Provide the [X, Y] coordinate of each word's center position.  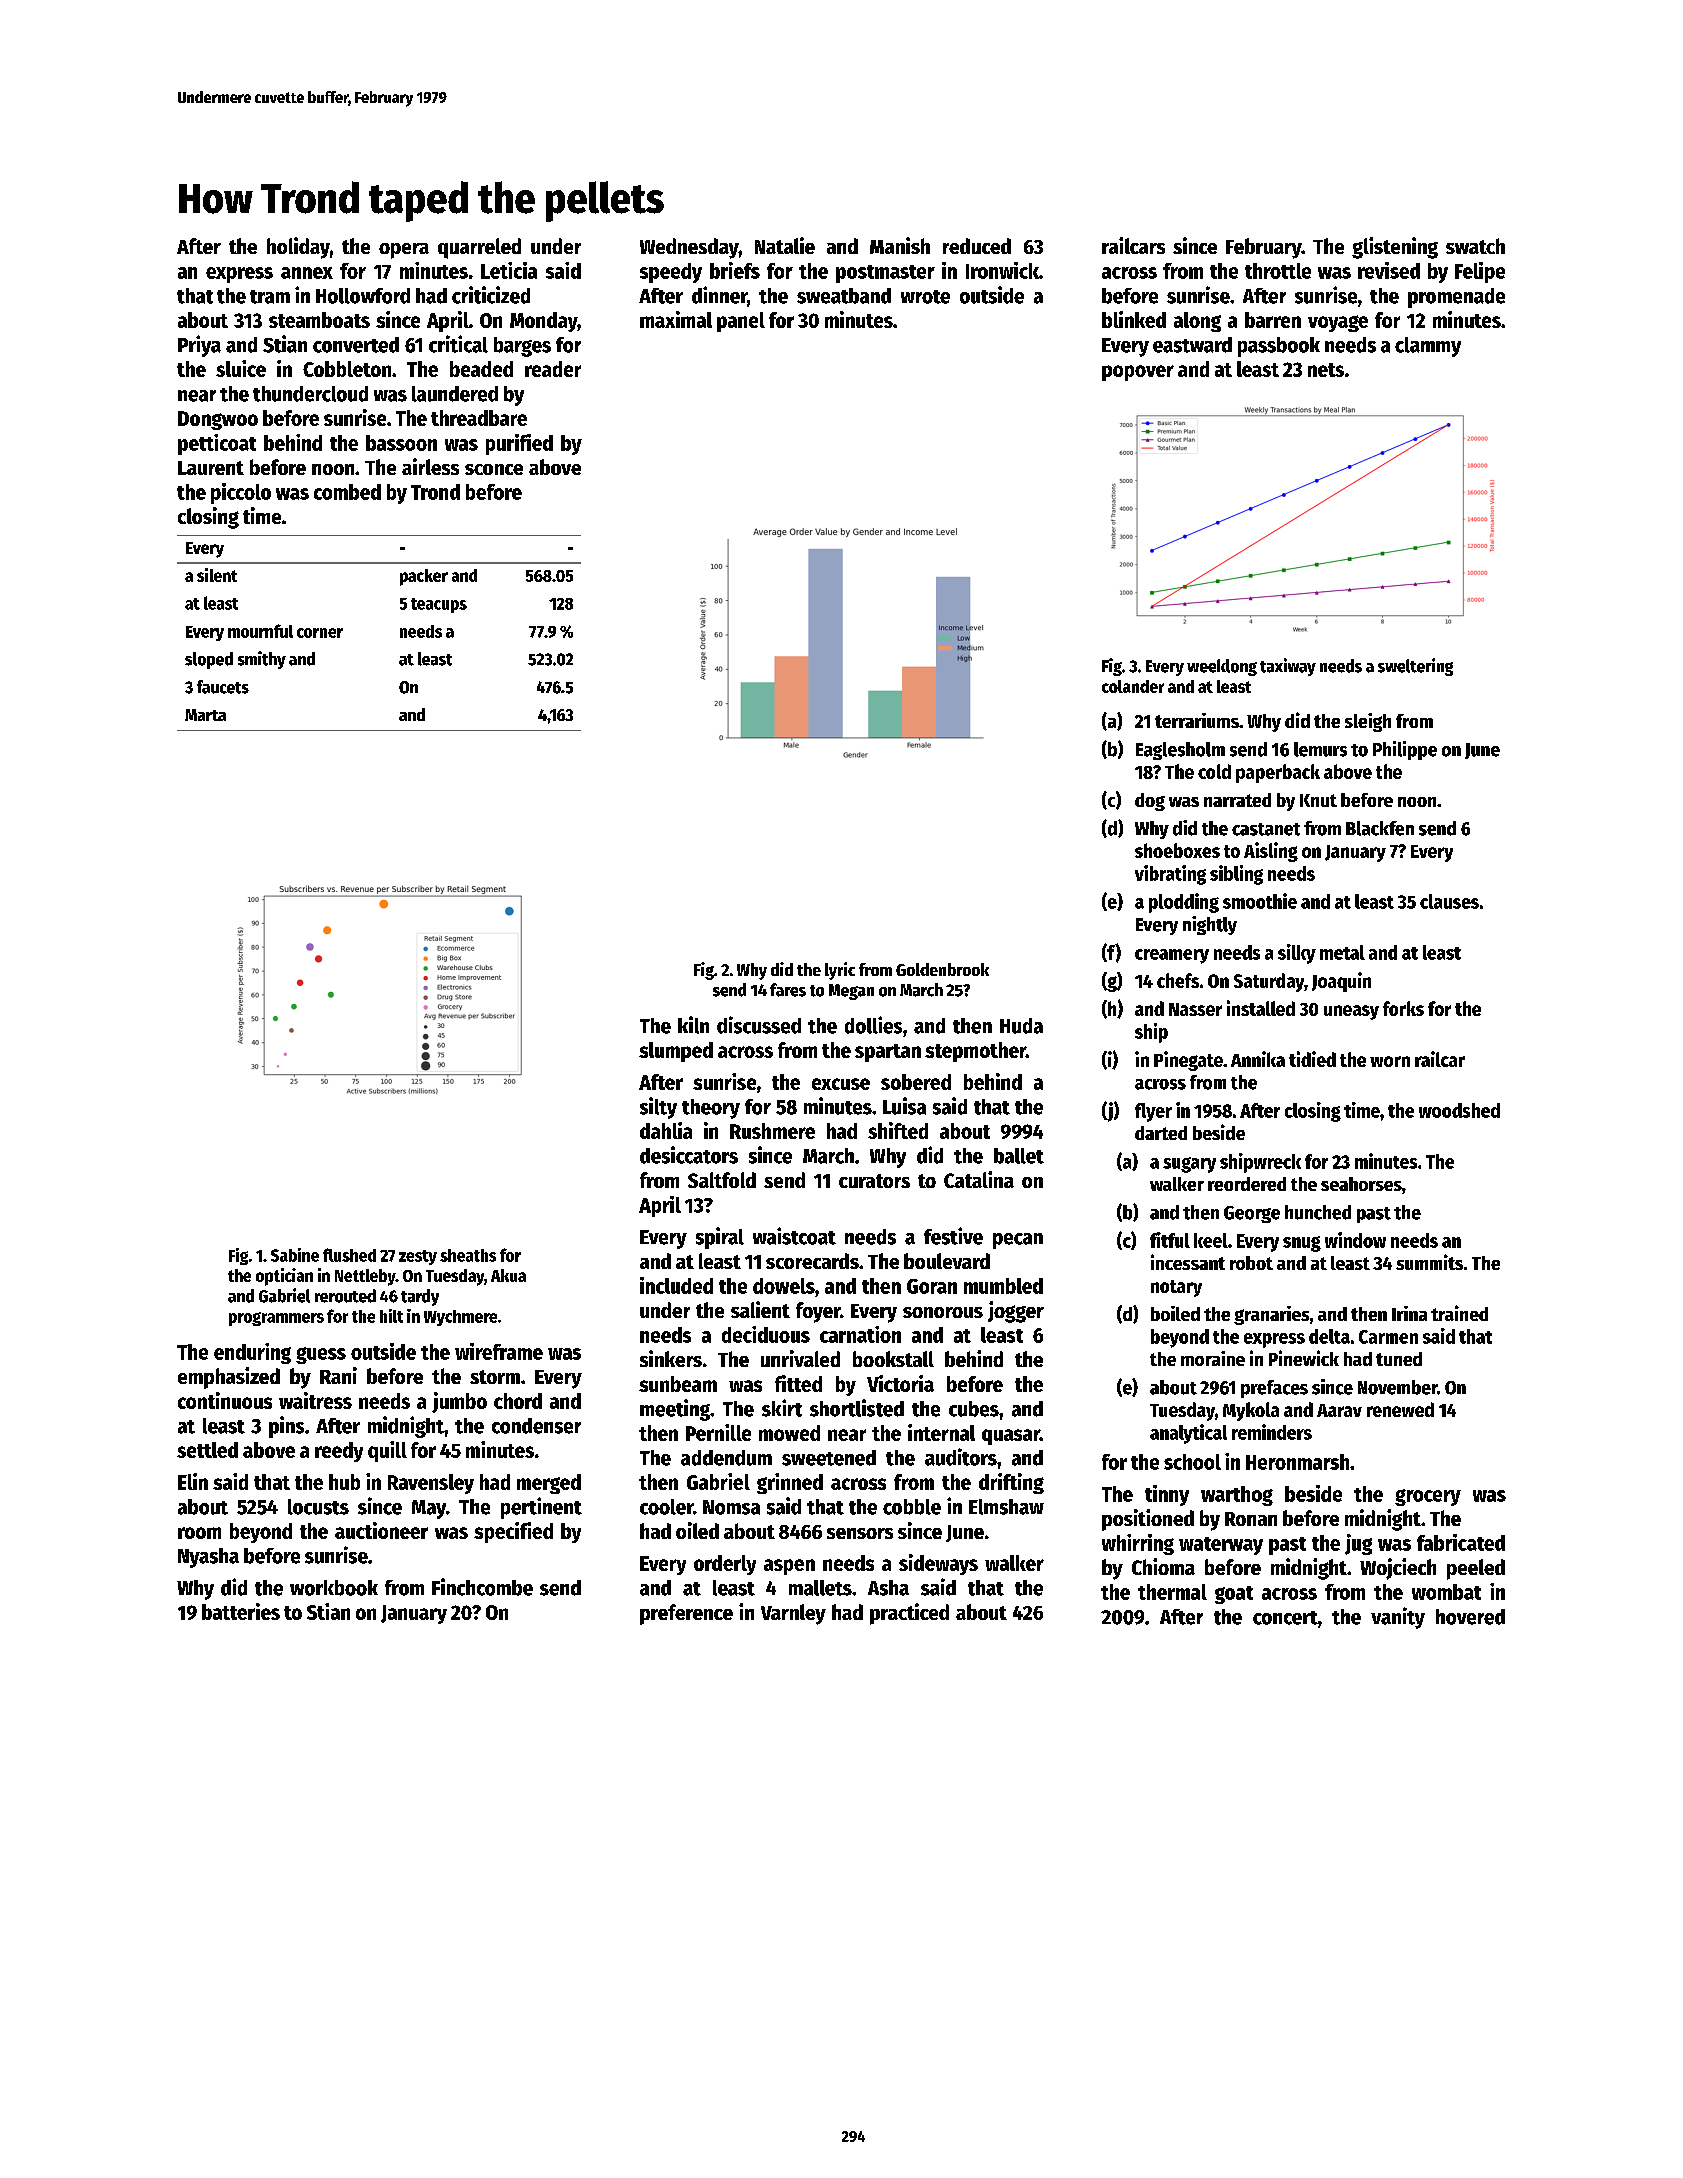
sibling [1236, 875]
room [199, 1533]
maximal [676, 319]
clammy [1428, 347]
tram [270, 297]
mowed [789, 1433]
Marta [205, 715]
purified [519, 444]
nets [1326, 370]
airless [430, 466]
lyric [840, 971]
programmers [276, 1319]
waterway [1221, 1546]
